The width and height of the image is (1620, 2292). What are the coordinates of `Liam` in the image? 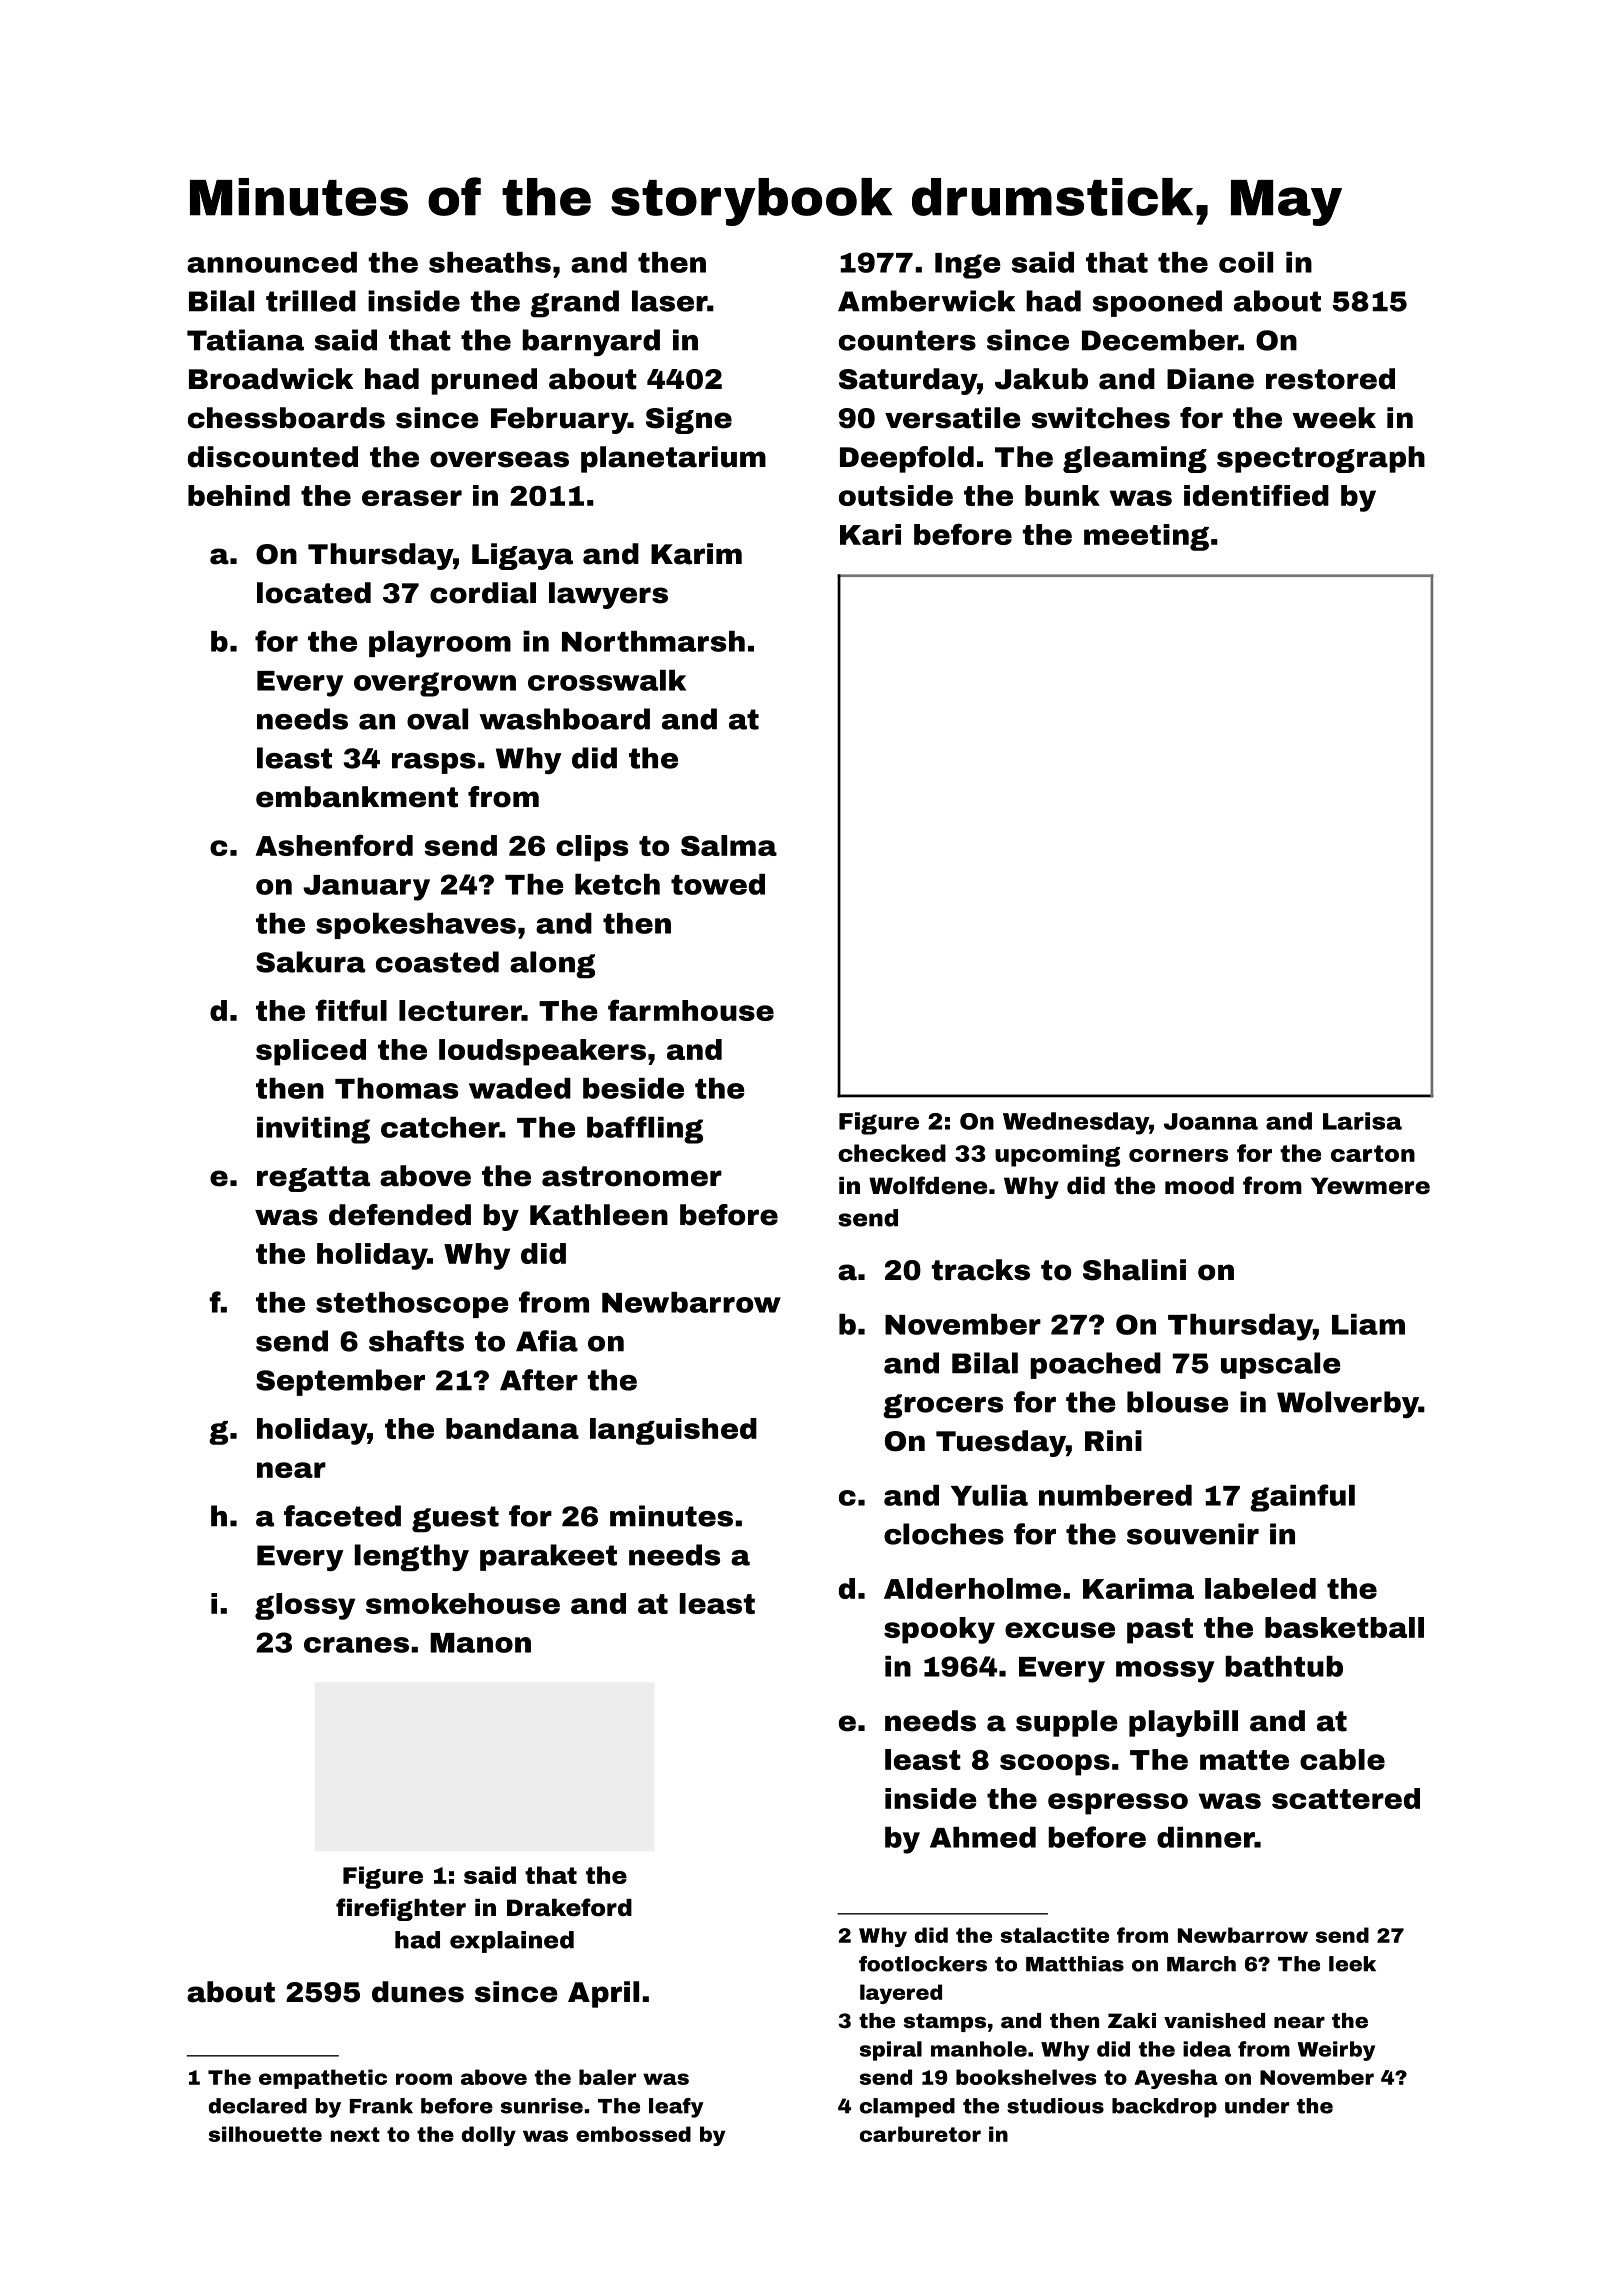 It's located at (1368, 1324).
